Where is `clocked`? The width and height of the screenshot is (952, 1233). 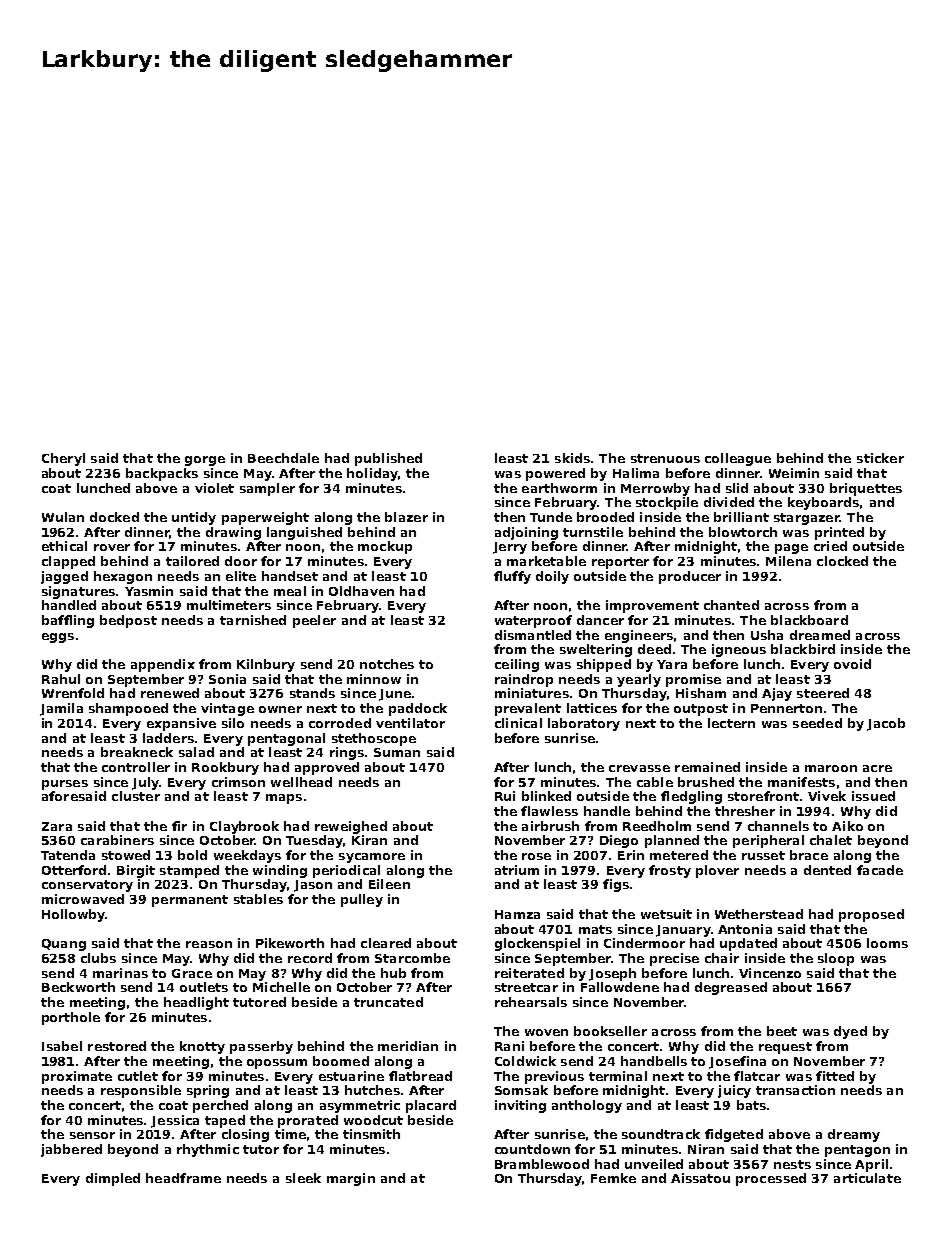
clocked is located at coordinates (842, 561).
